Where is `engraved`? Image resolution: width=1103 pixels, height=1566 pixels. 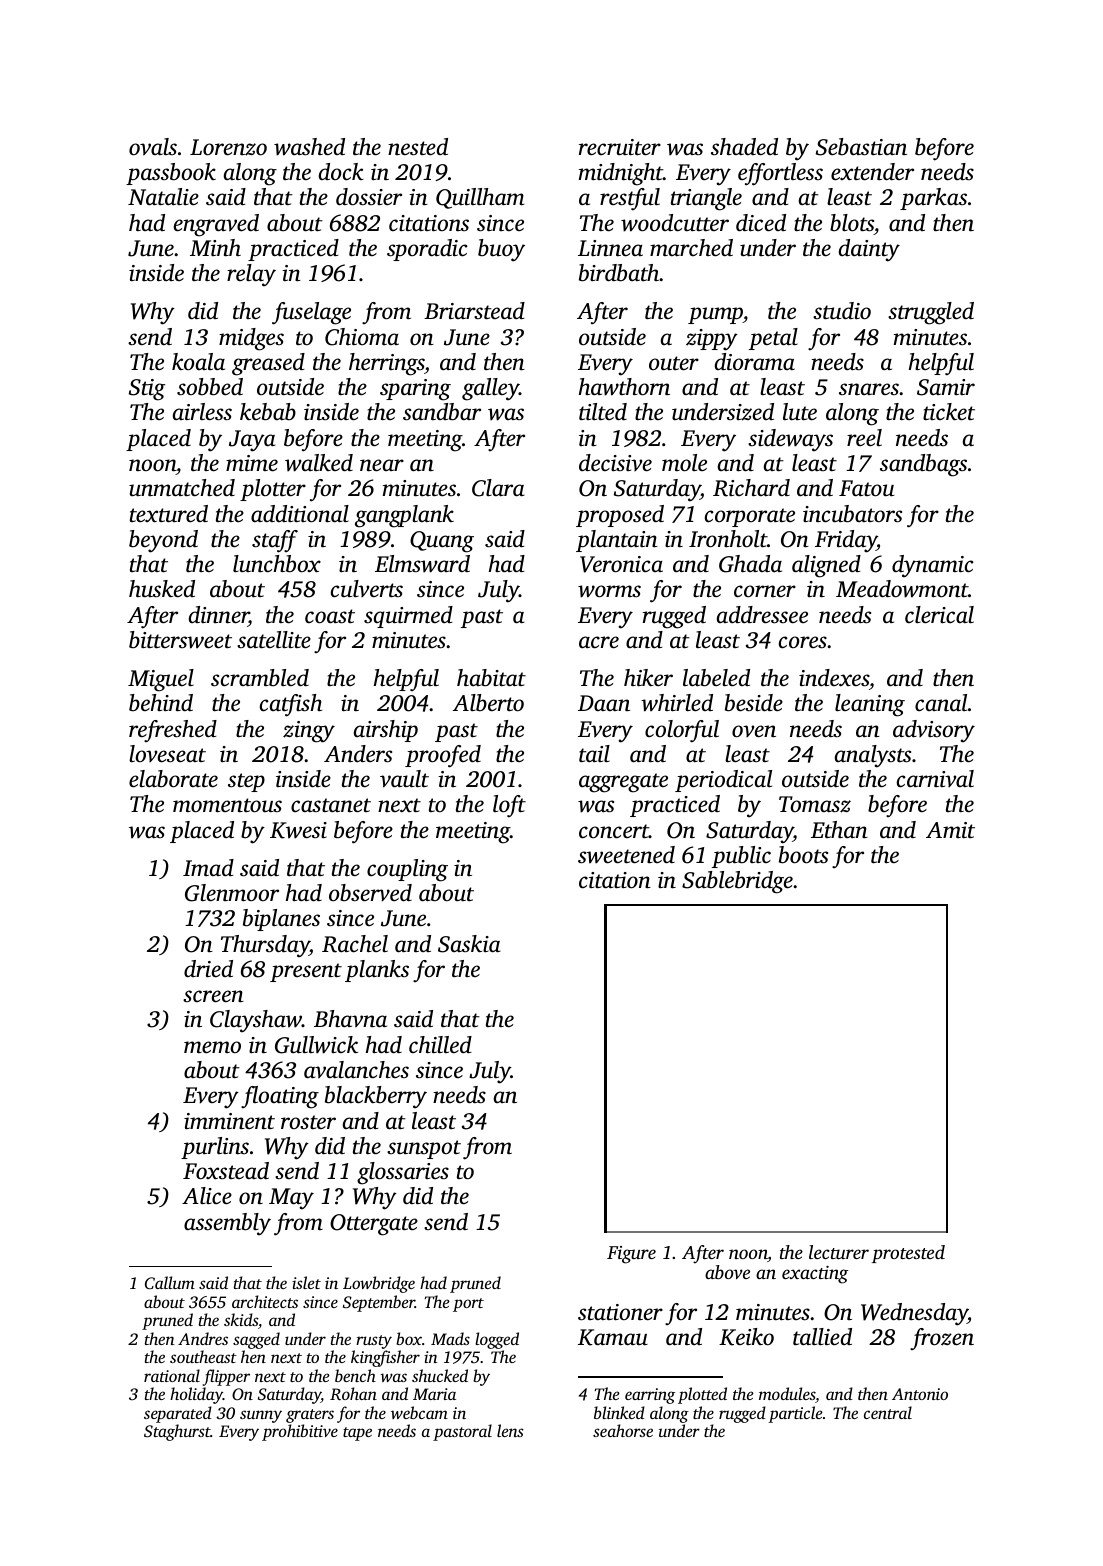 engraved is located at coordinates (216, 225).
